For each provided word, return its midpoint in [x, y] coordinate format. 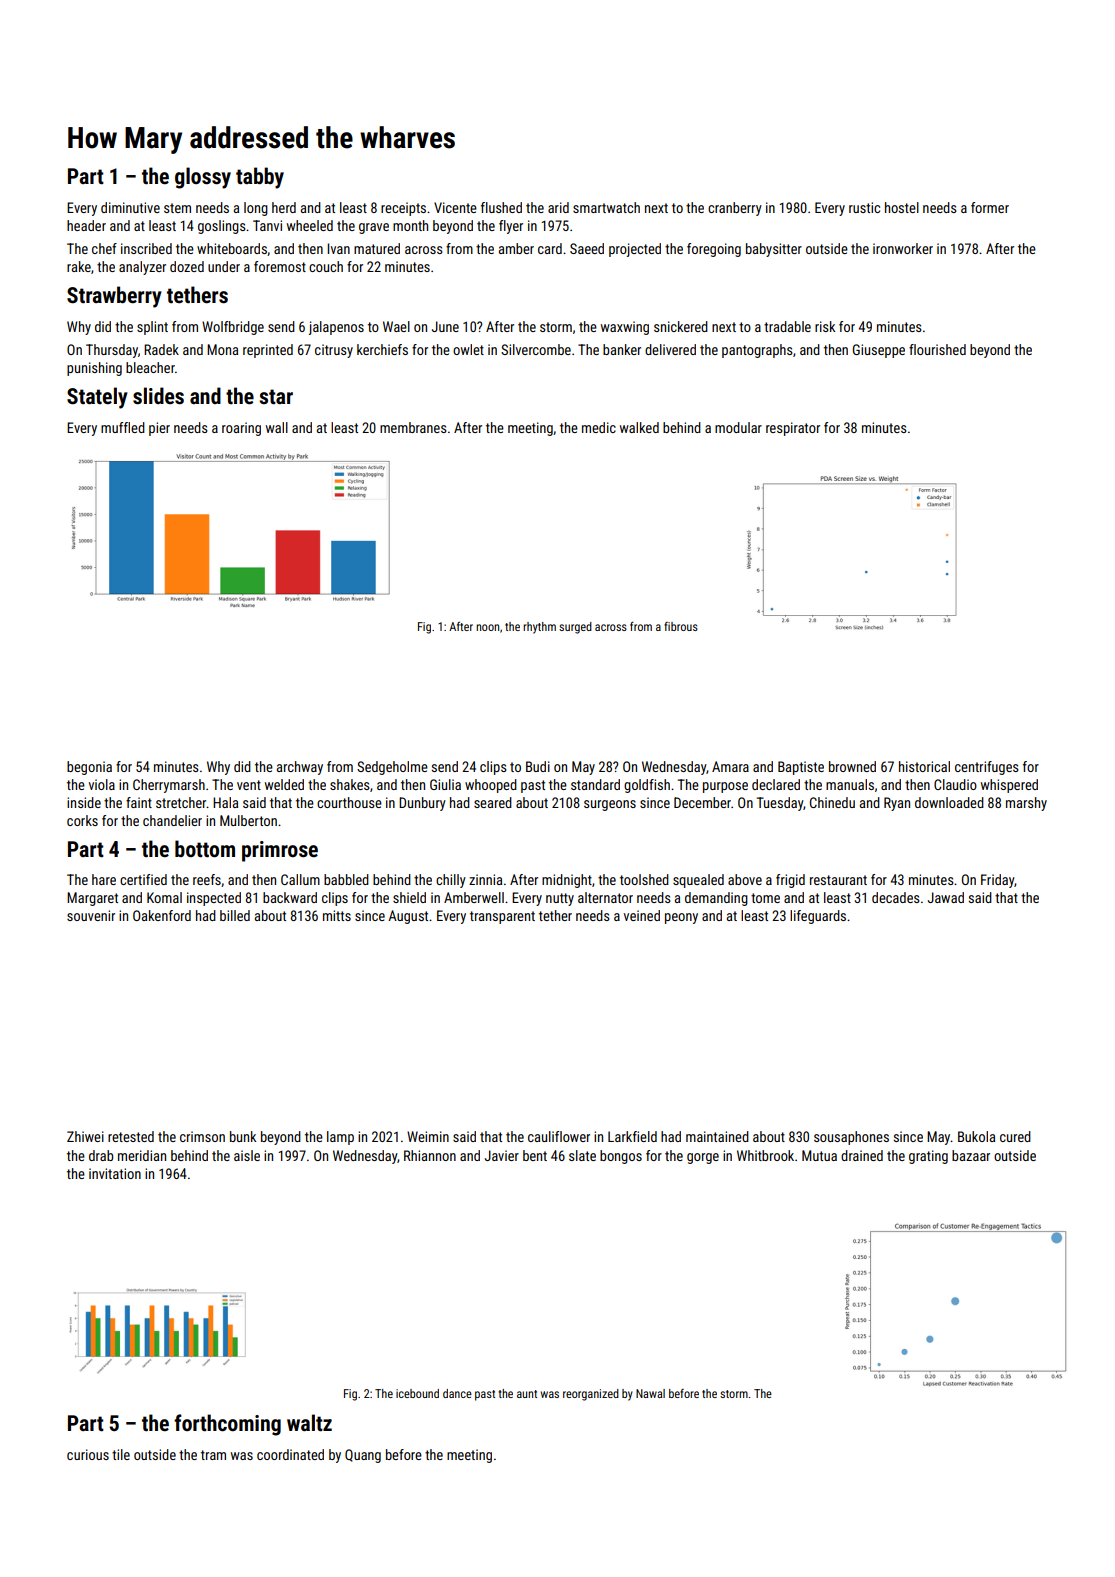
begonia [89, 768]
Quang [363, 1456]
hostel [902, 207]
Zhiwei [85, 1136]
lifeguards [818, 917]
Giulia [445, 784]
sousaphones [851, 1138]
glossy [203, 178]
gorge [703, 1158]
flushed [501, 207]
